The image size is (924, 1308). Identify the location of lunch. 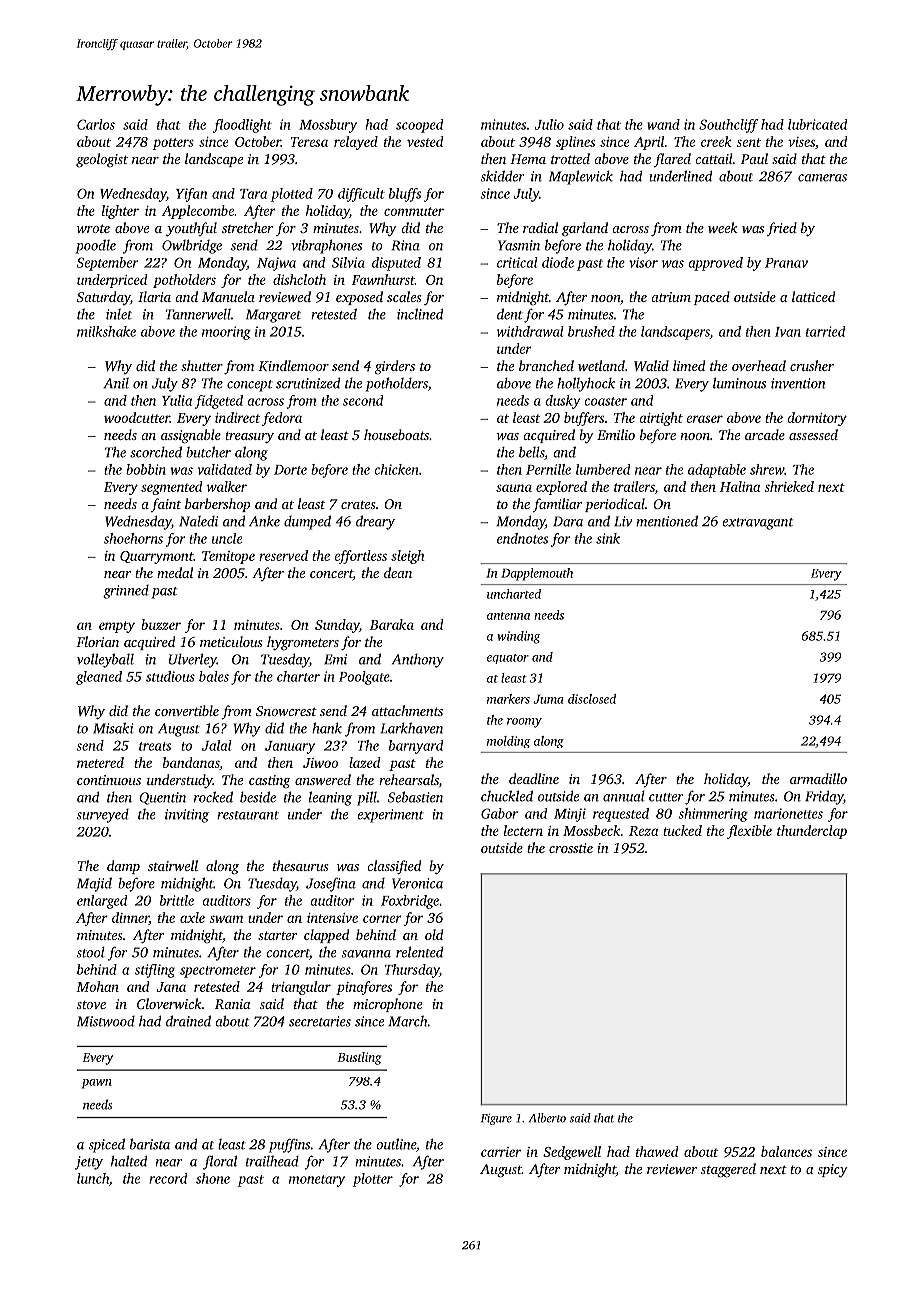
(93, 1178).
